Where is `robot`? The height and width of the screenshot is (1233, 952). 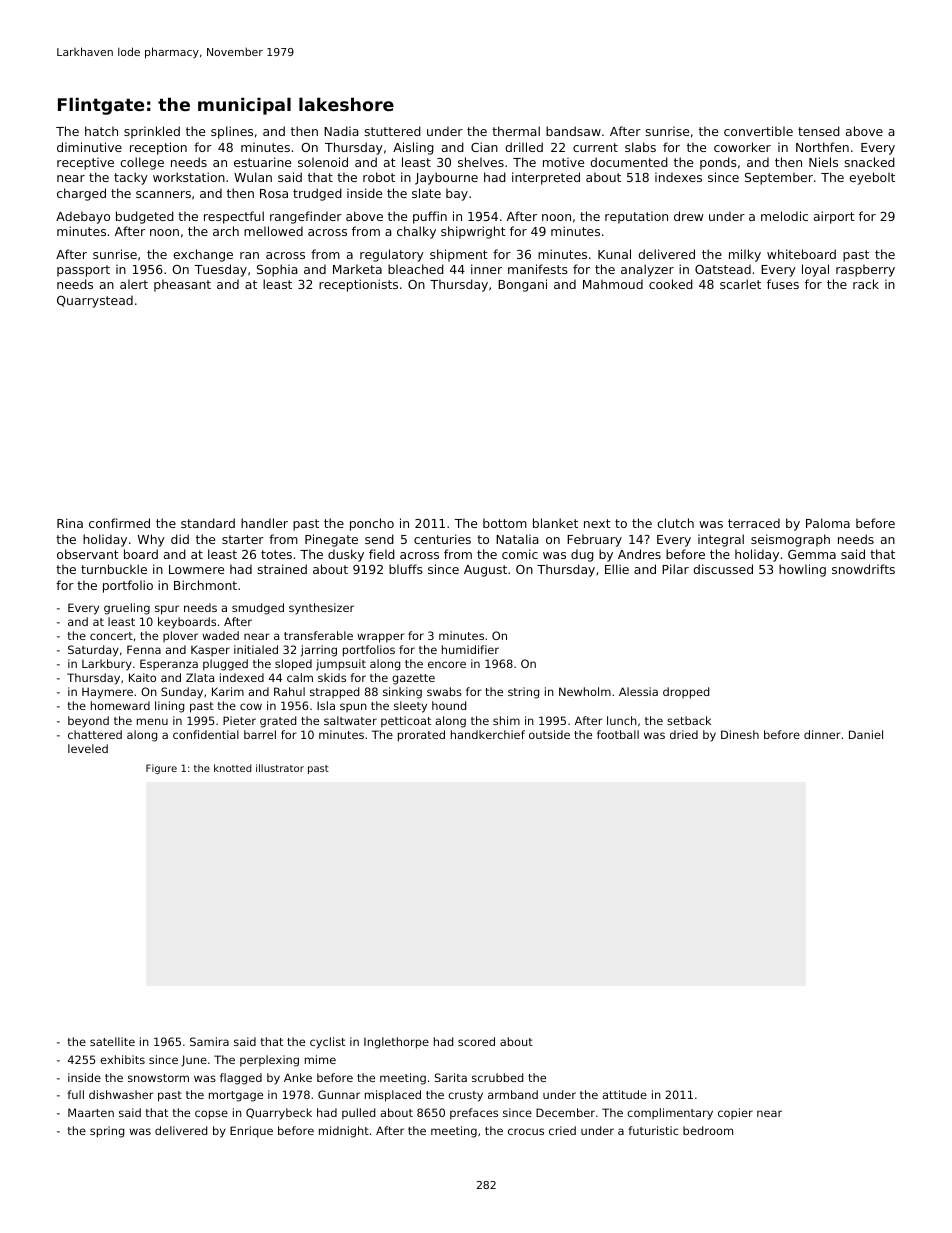
robot is located at coordinates (379, 177).
